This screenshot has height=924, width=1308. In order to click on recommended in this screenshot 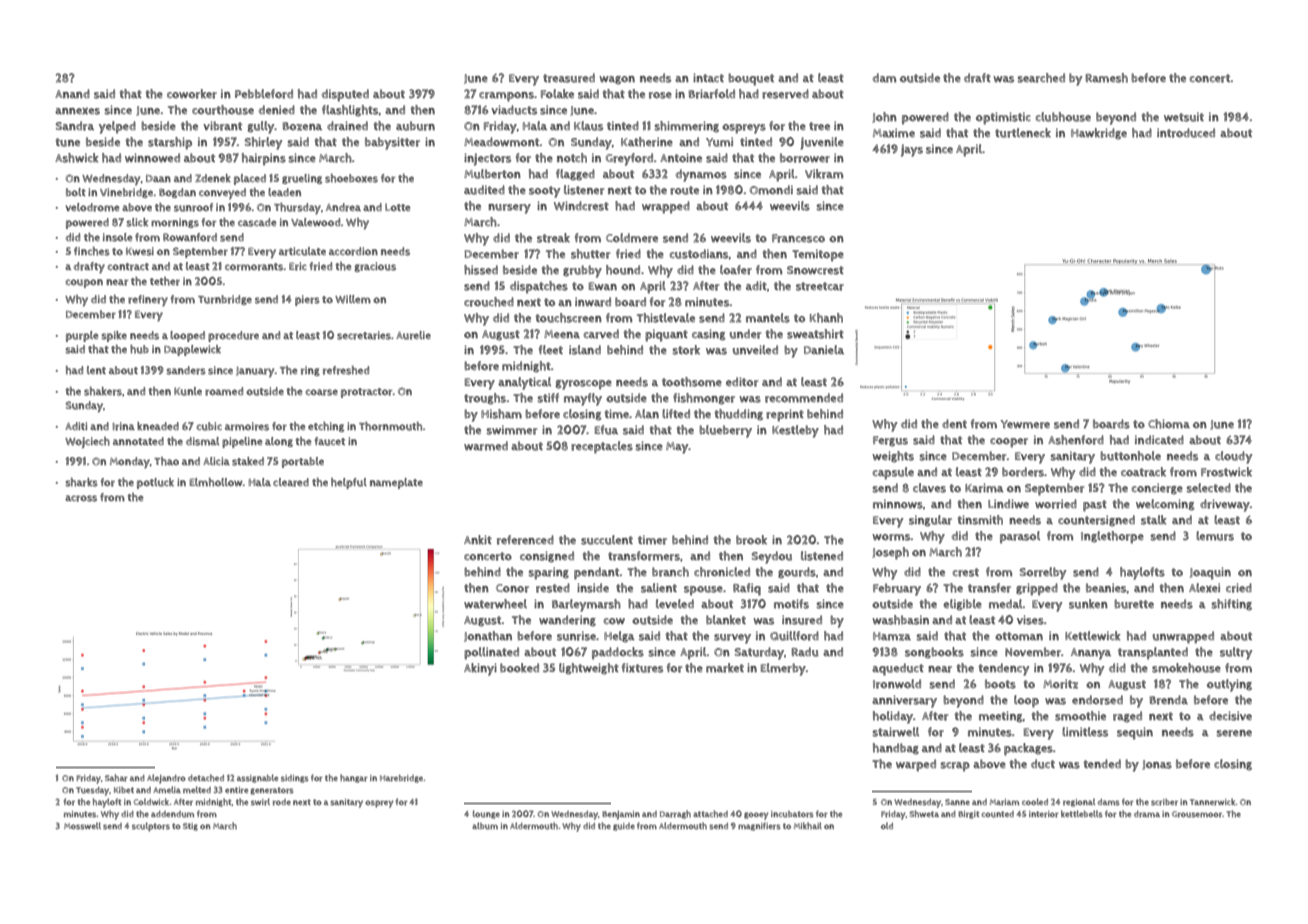, I will do `click(804, 398)`.
